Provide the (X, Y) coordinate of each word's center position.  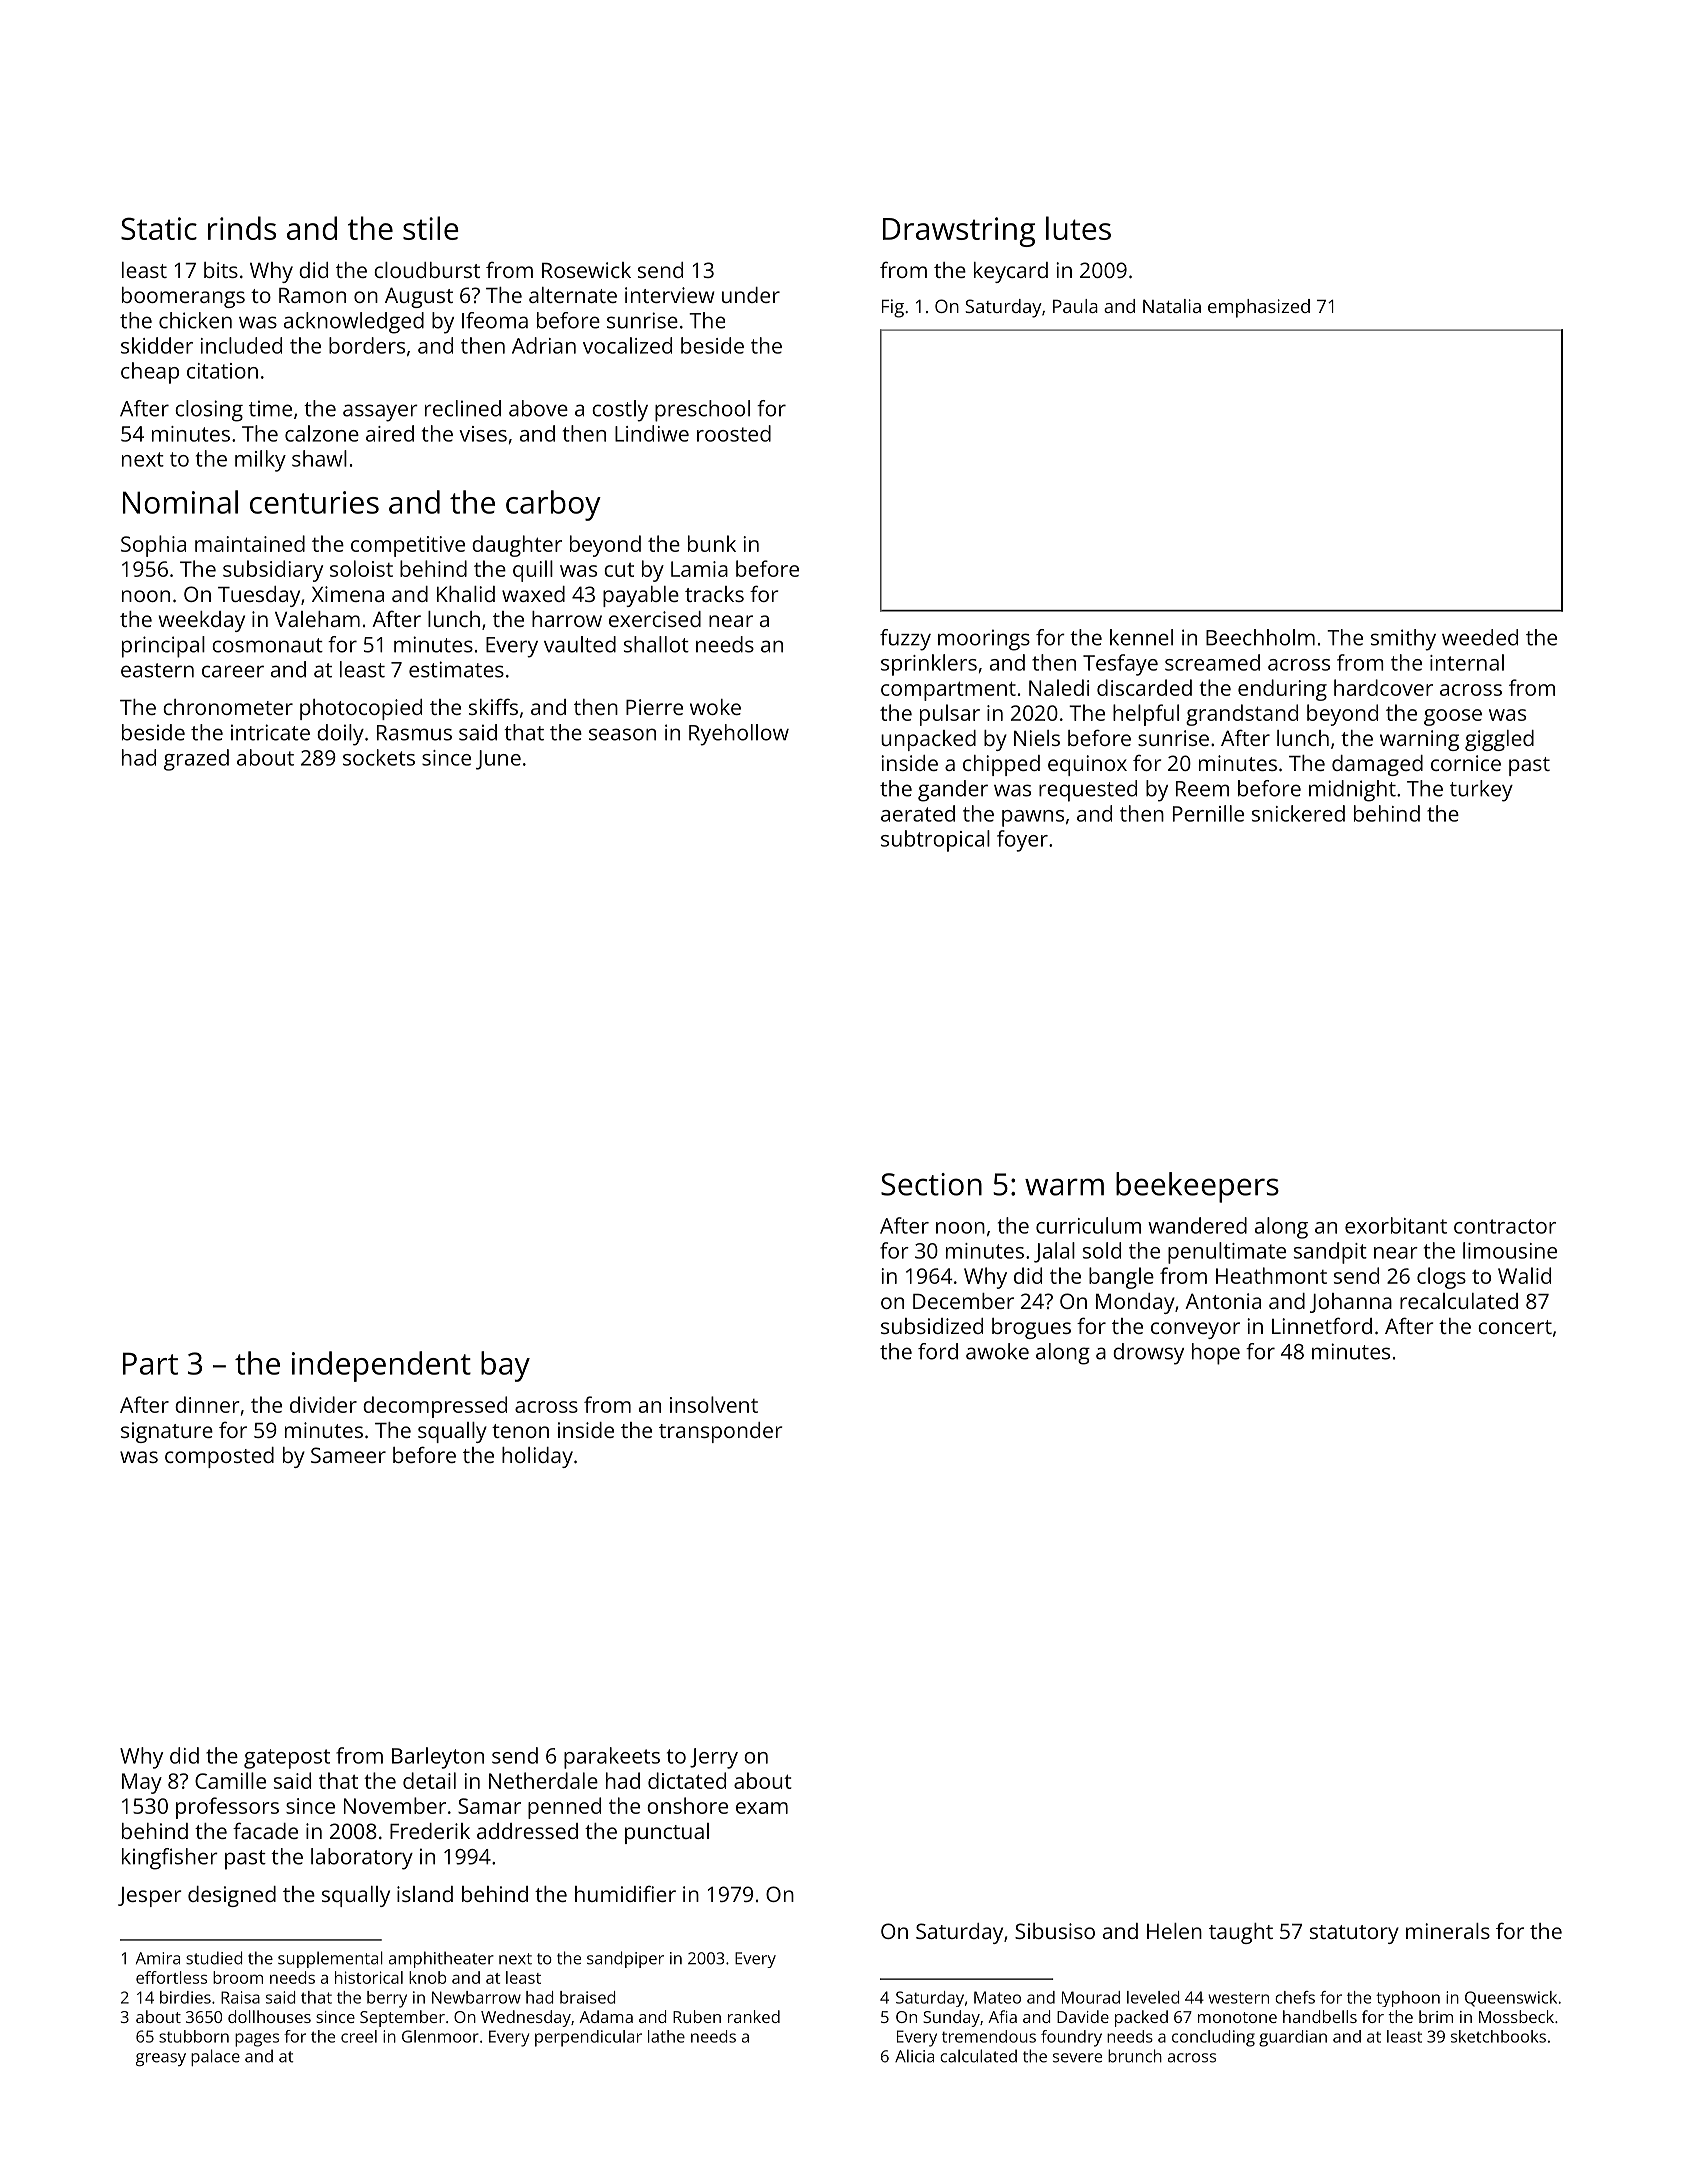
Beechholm (1260, 637)
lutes (1078, 228)
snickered (1298, 813)
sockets (379, 757)
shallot (656, 644)
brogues (1031, 1328)
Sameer (348, 1455)
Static (159, 228)
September (402, 2018)
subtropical (935, 841)
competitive (408, 546)
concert (1515, 1327)
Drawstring (959, 232)
